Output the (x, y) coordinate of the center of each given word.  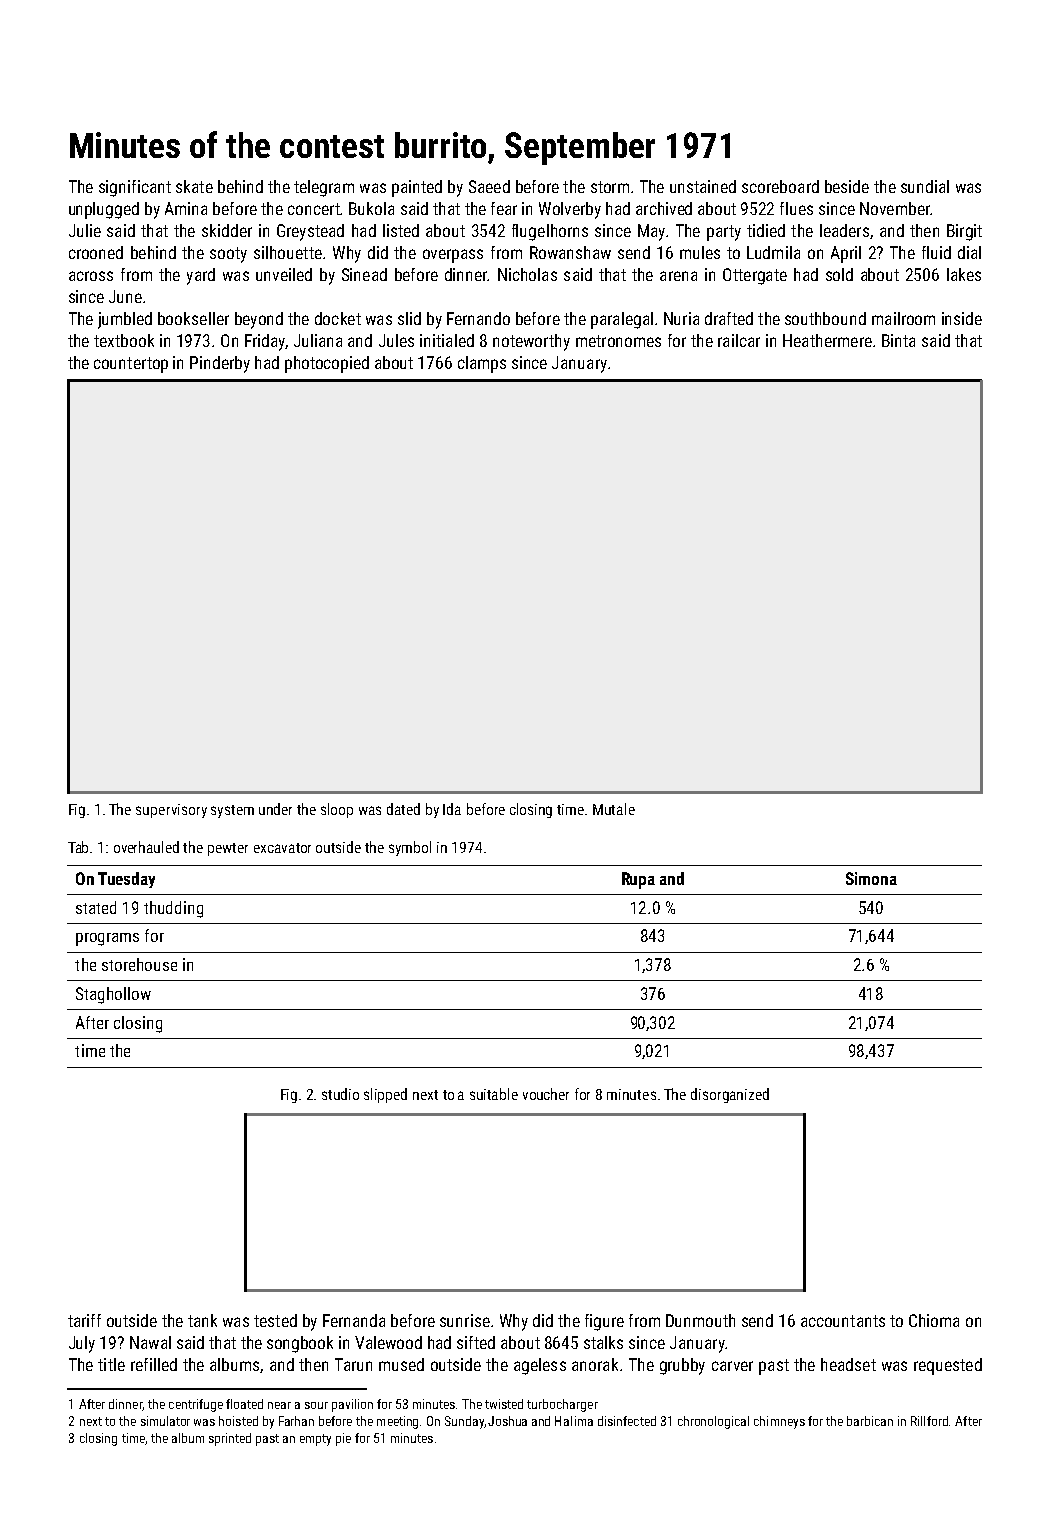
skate (194, 186)
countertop (131, 365)
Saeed (489, 186)
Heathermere (827, 340)
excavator (282, 848)
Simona (871, 878)
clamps (482, 364)
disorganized (730, 1095)
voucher (546, 1094)
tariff (84, 1320)
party (724, 233)
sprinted (230, 1439)
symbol (410, 848)
